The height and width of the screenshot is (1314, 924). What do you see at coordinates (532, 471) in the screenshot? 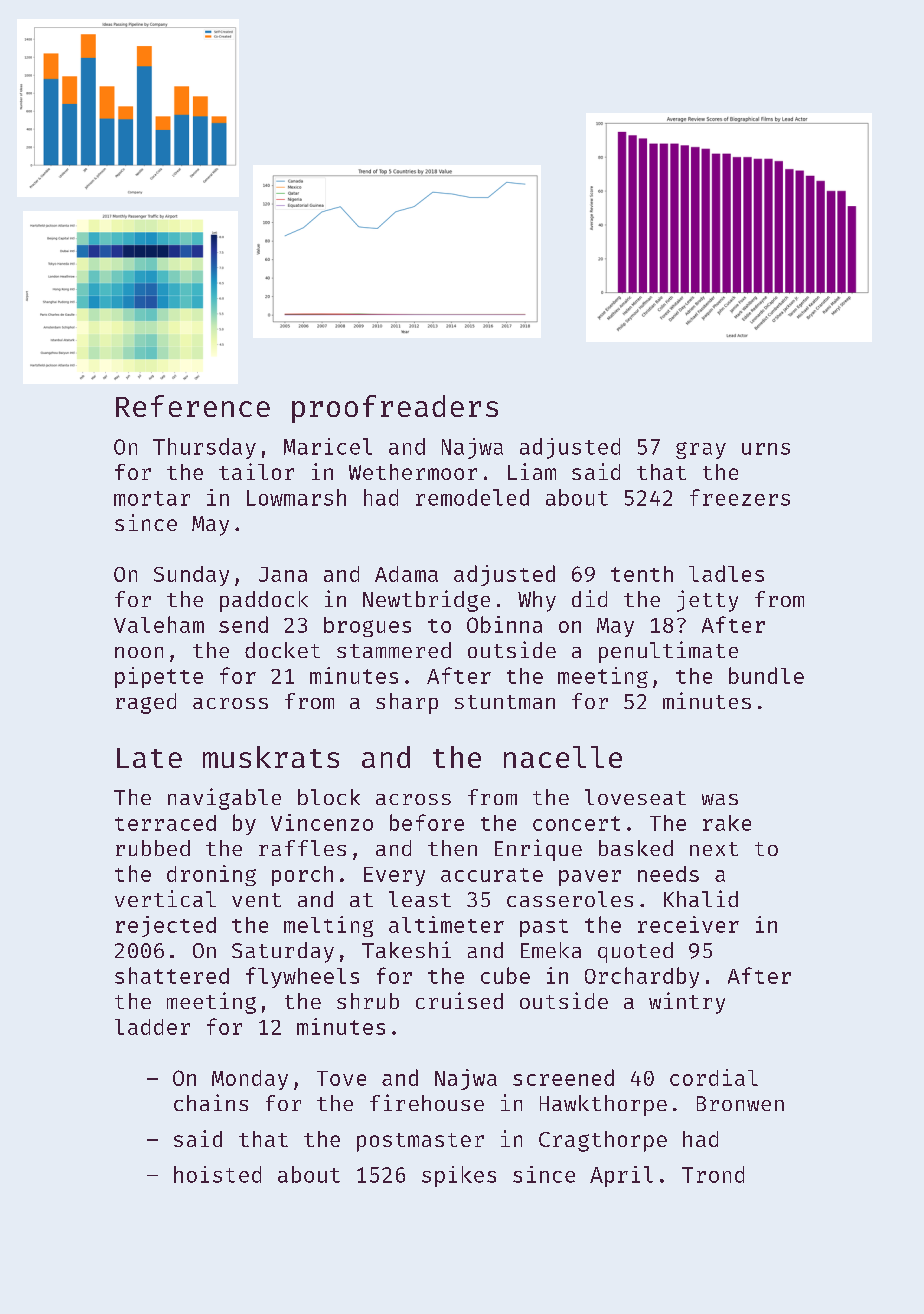
I see `Liam` at bounding box center [532, 471].
